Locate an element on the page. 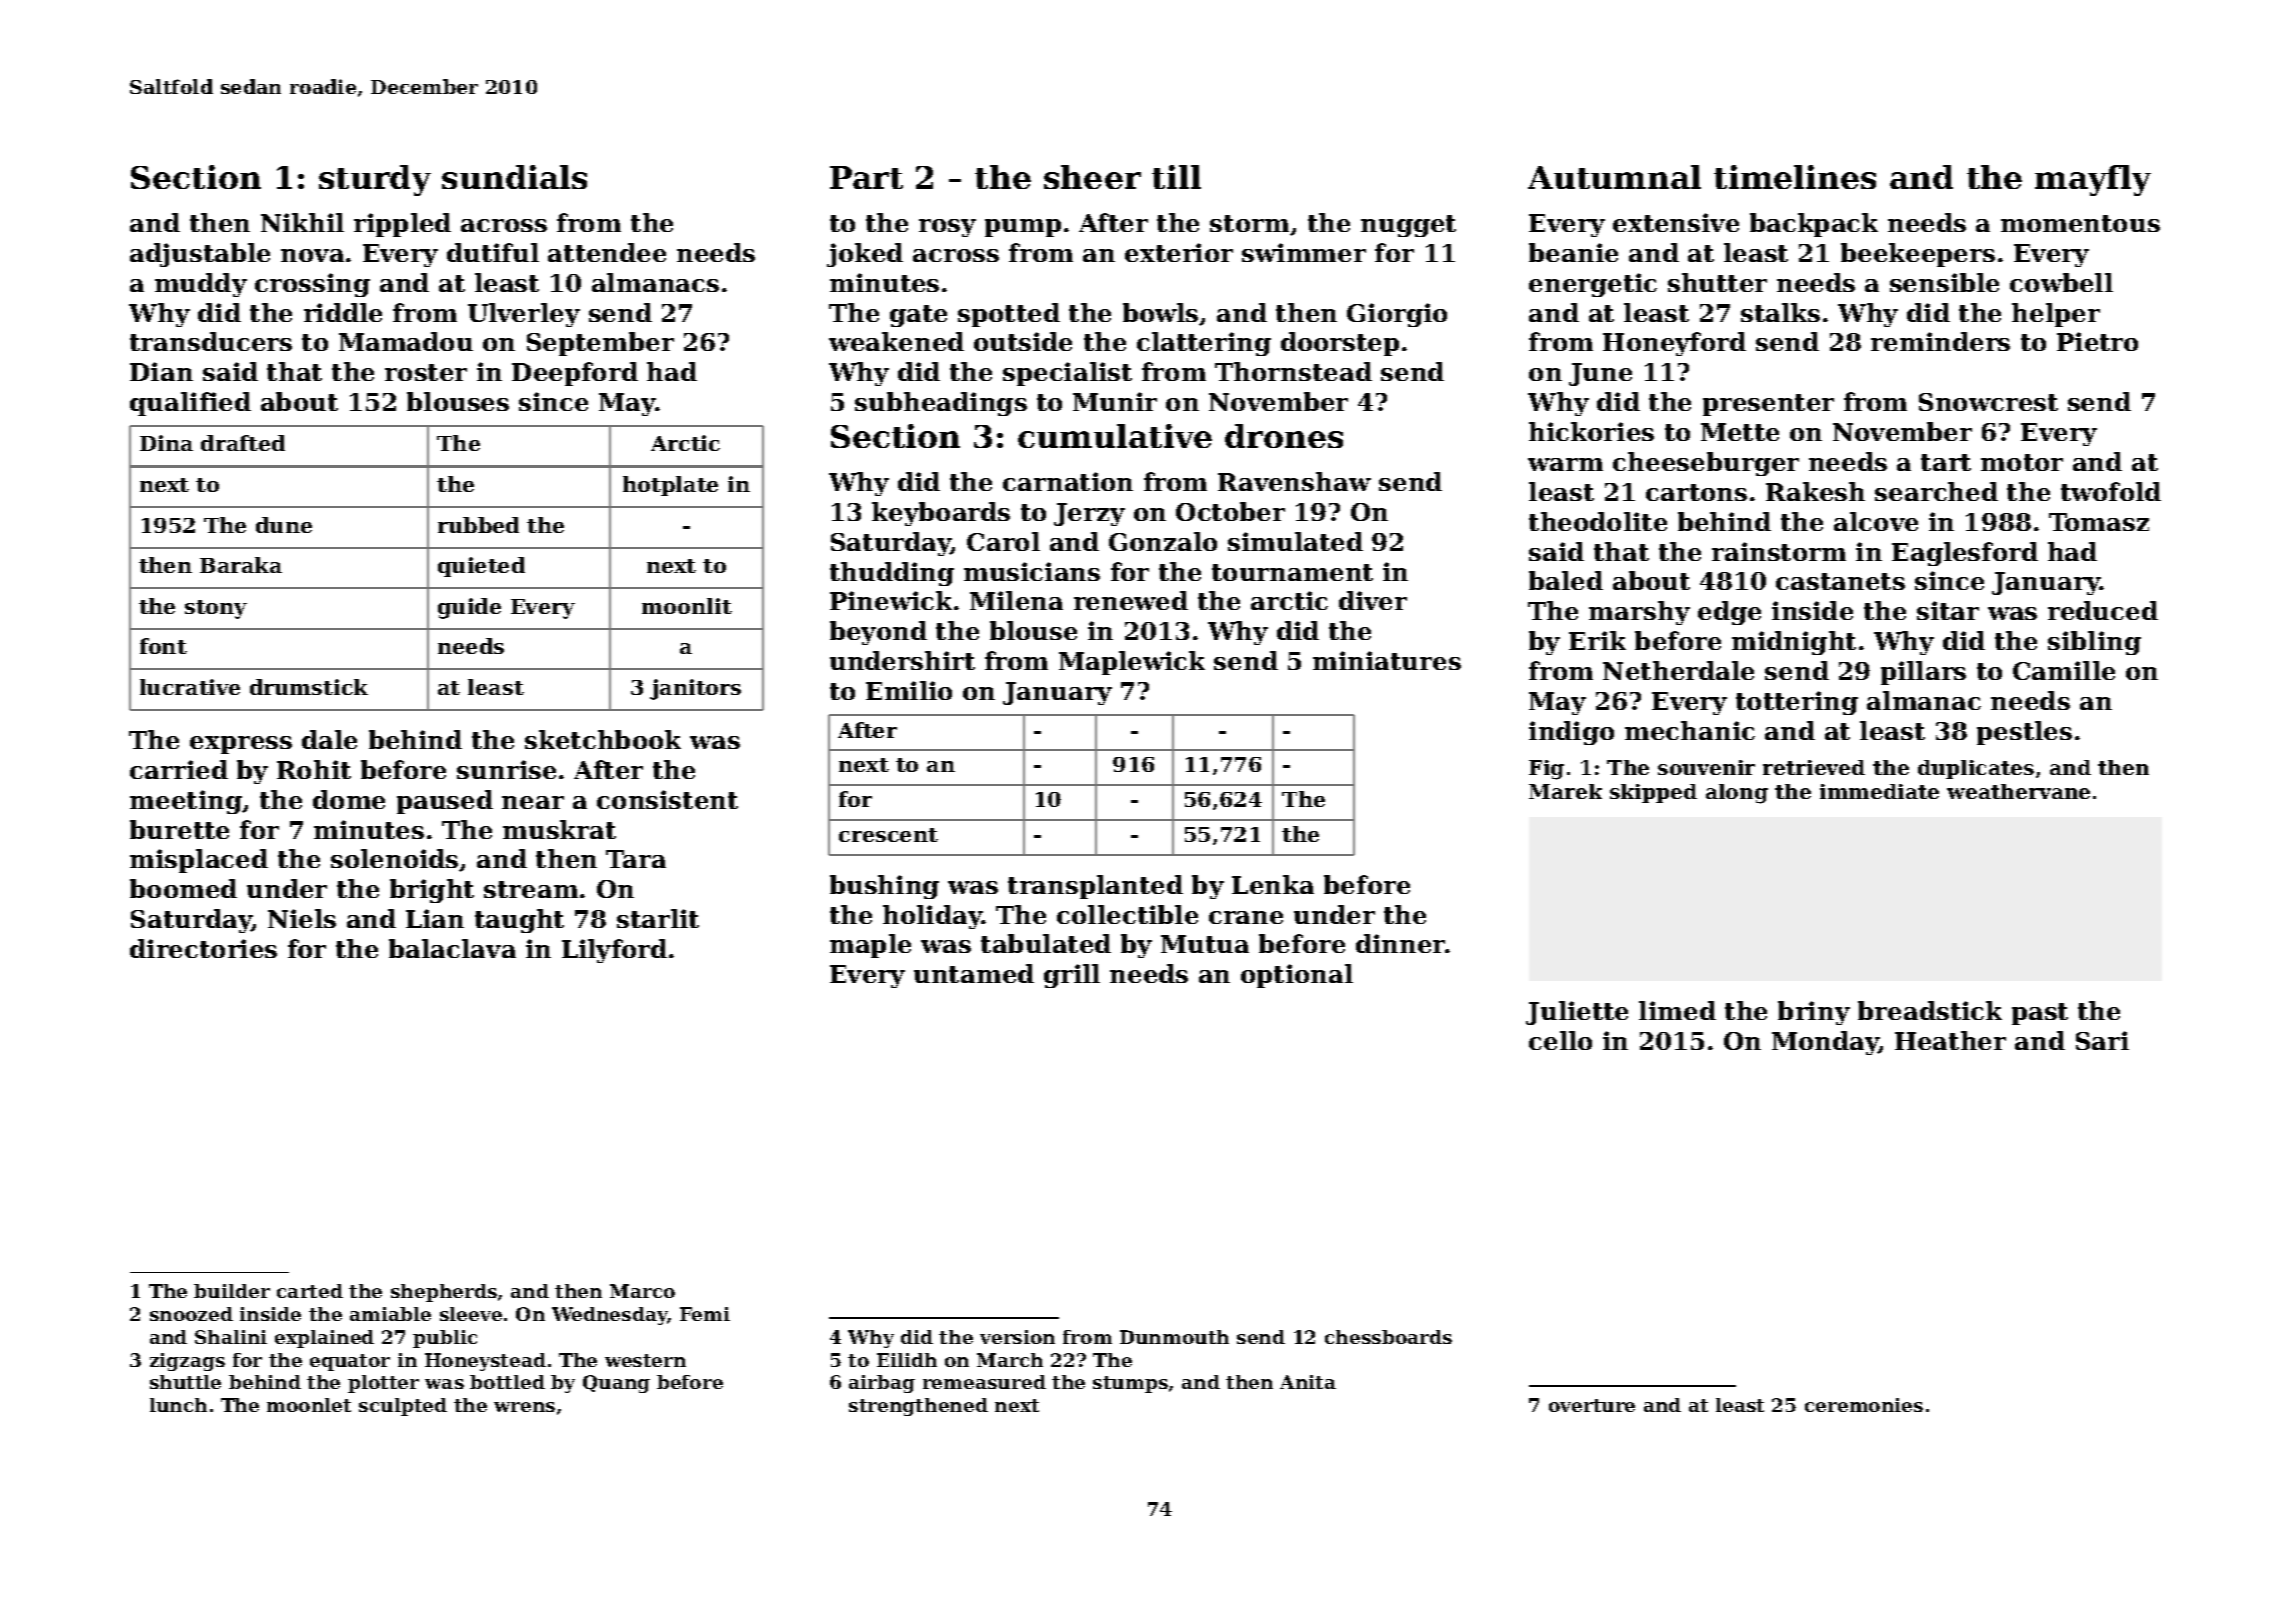 The width and height of the document is (2292, 1620). express is located at coordinates (241, 745).
